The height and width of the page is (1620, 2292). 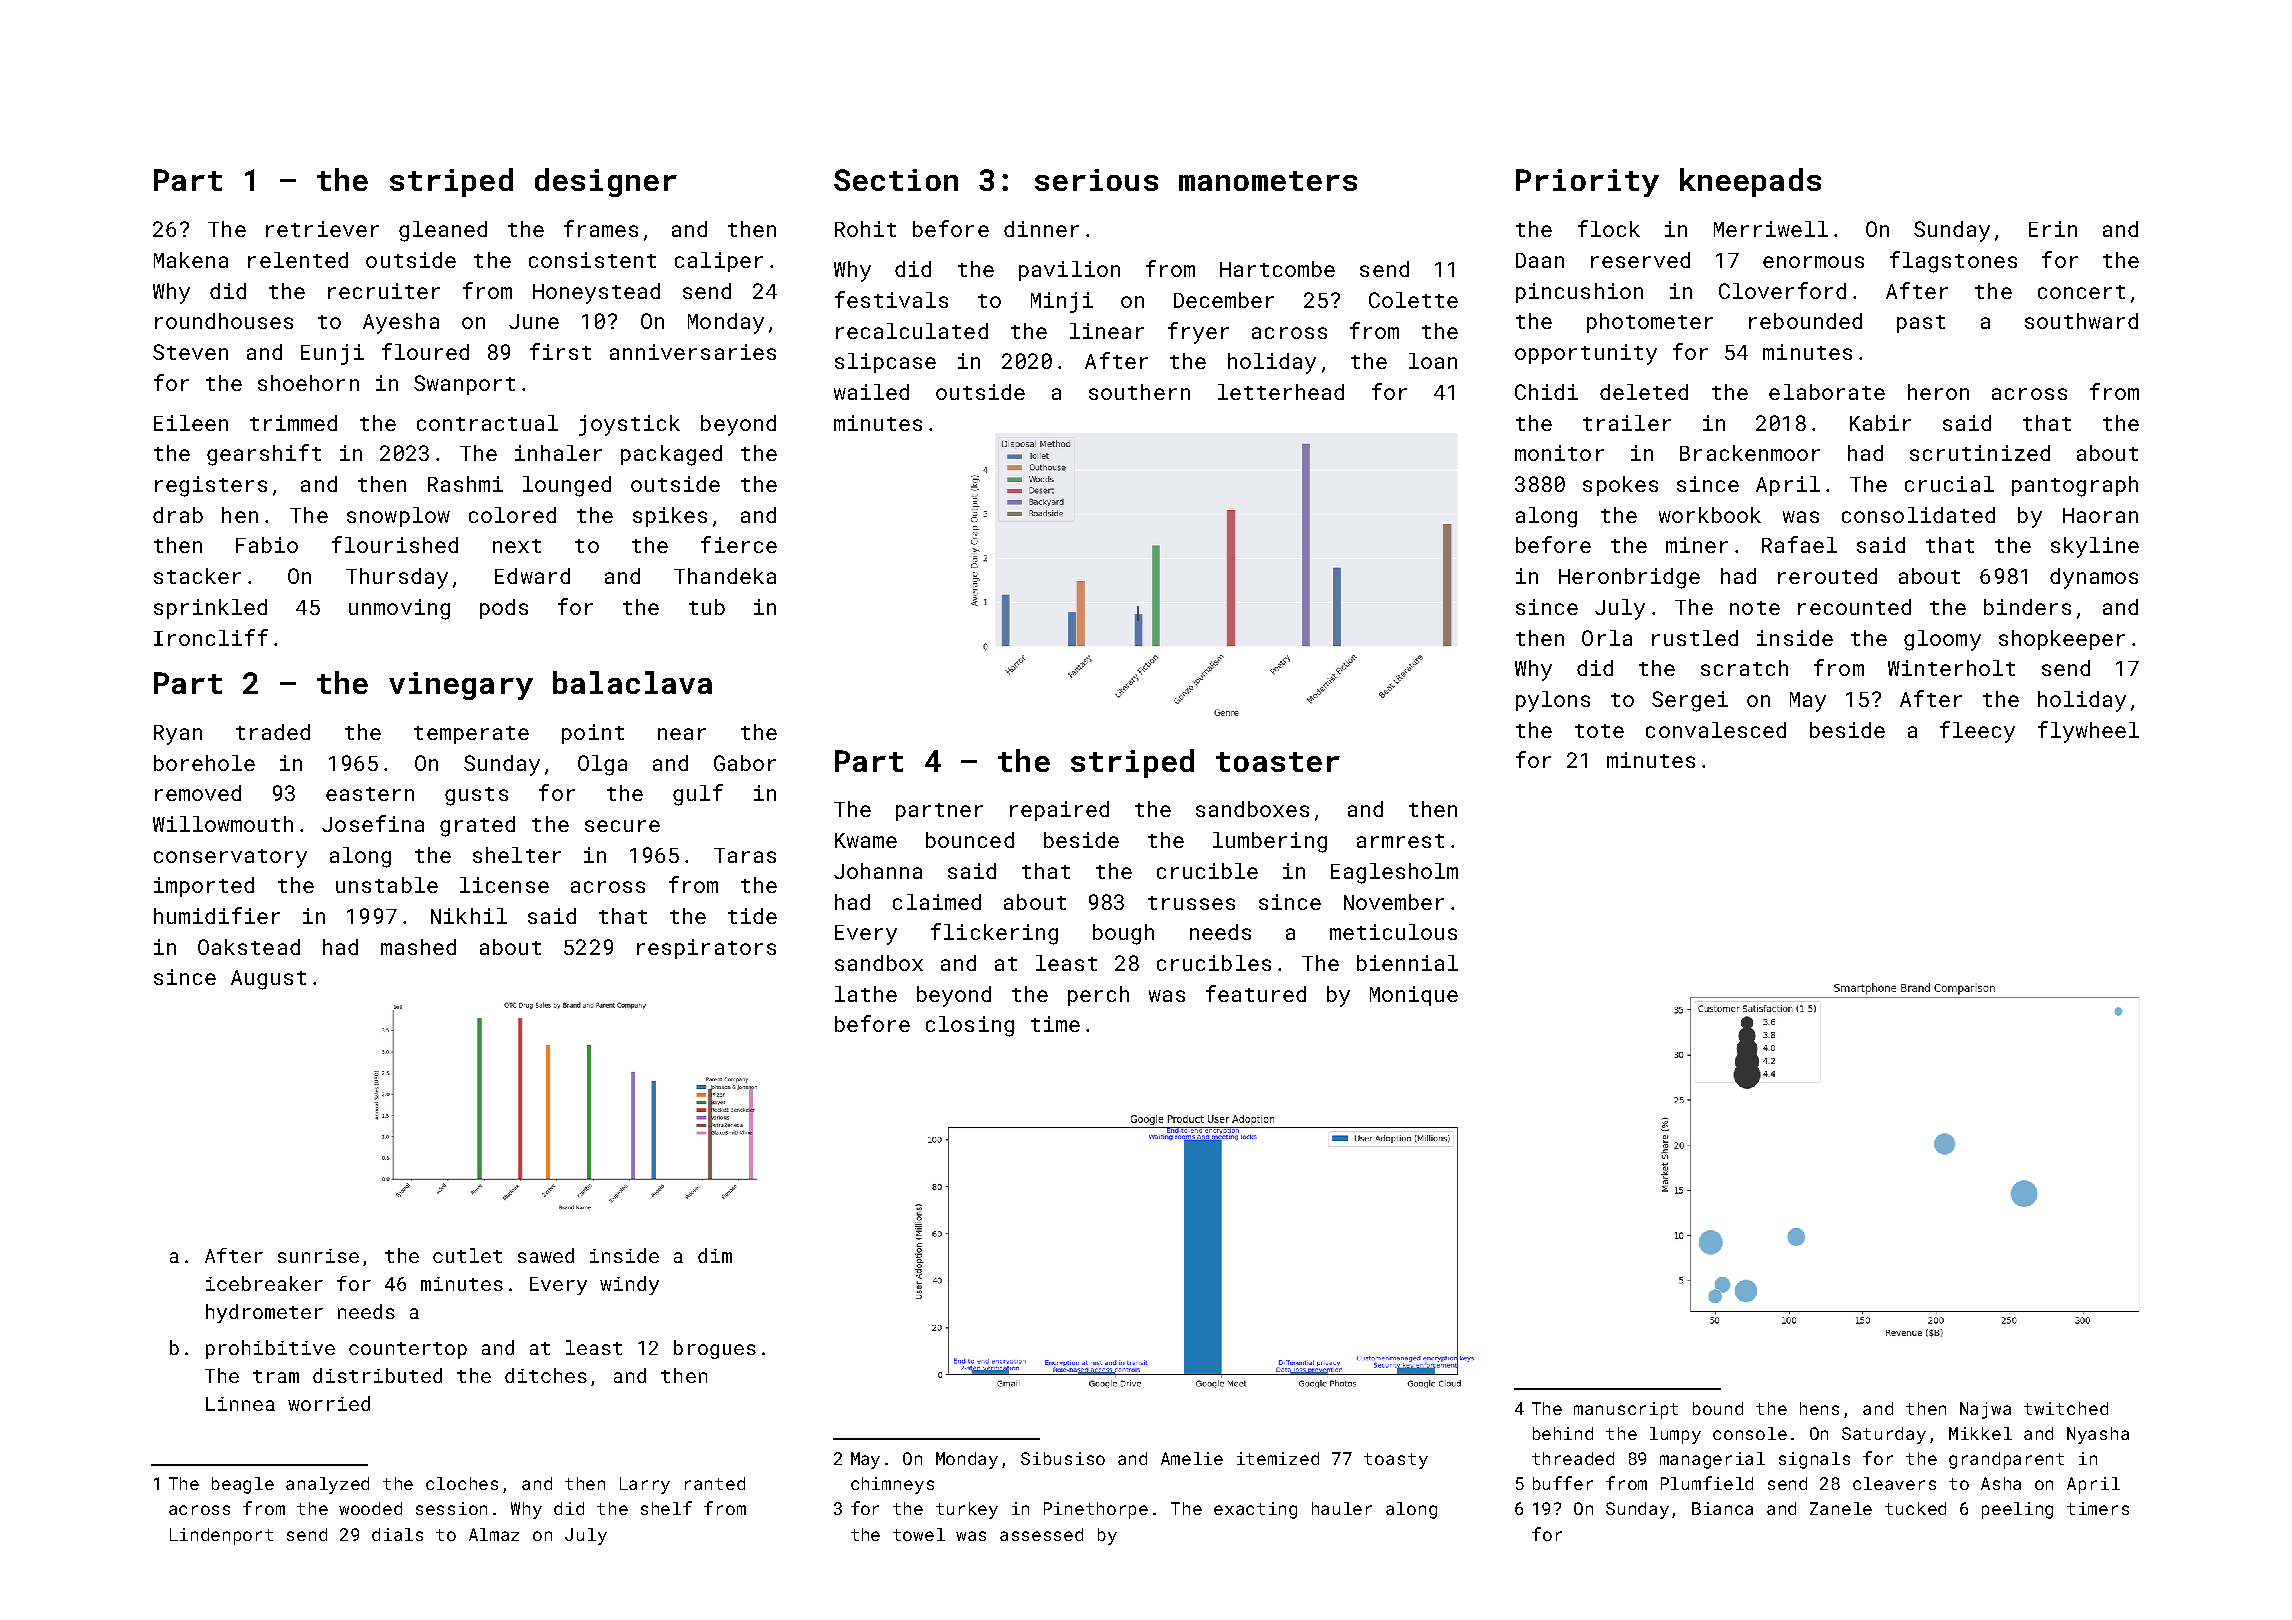 What do you see at coordinates (477, 826) in the page?
I see `grated` at bounding box center [477, 826].
